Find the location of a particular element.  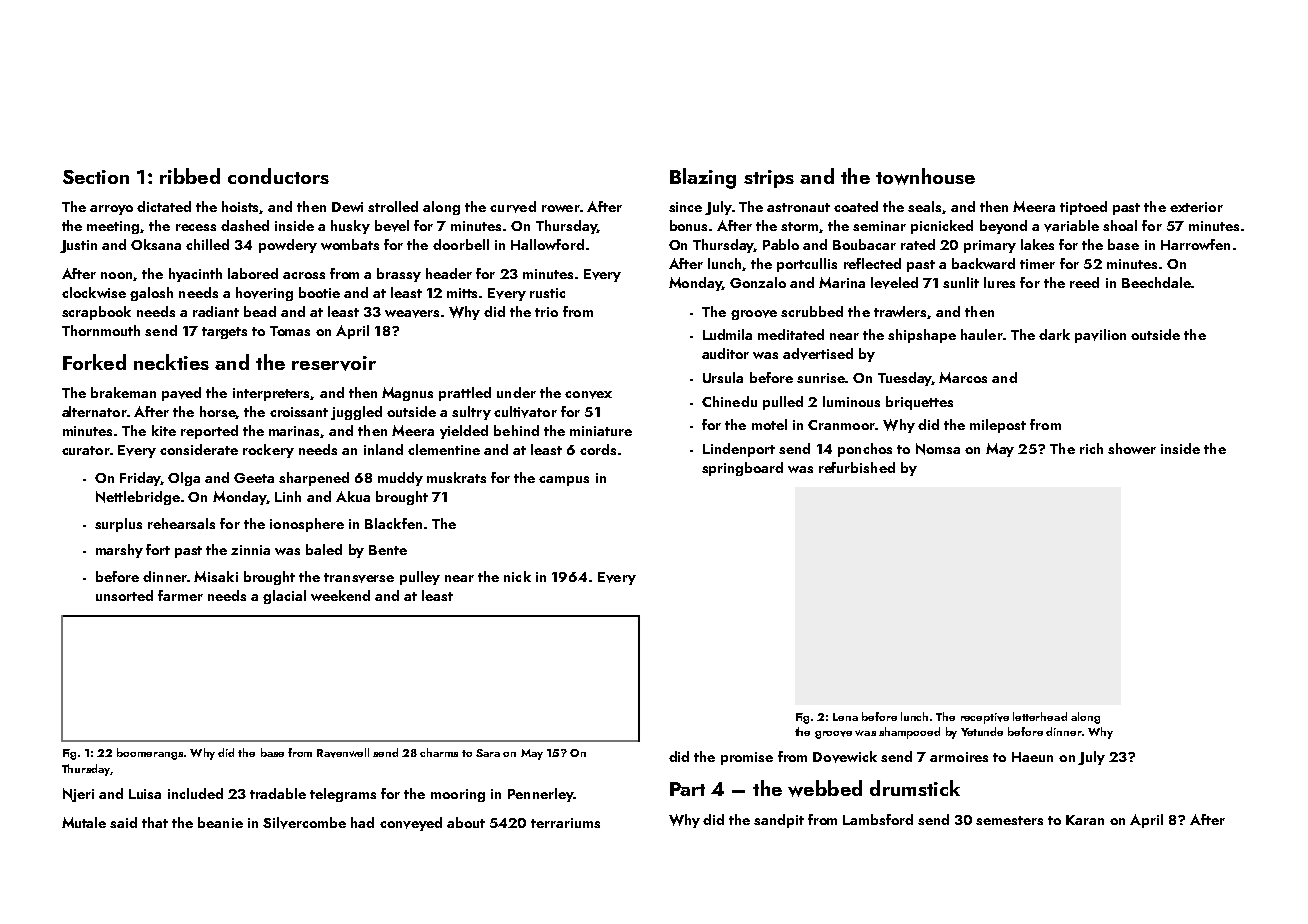

Haeun is located at coordinates (1032, 757).
